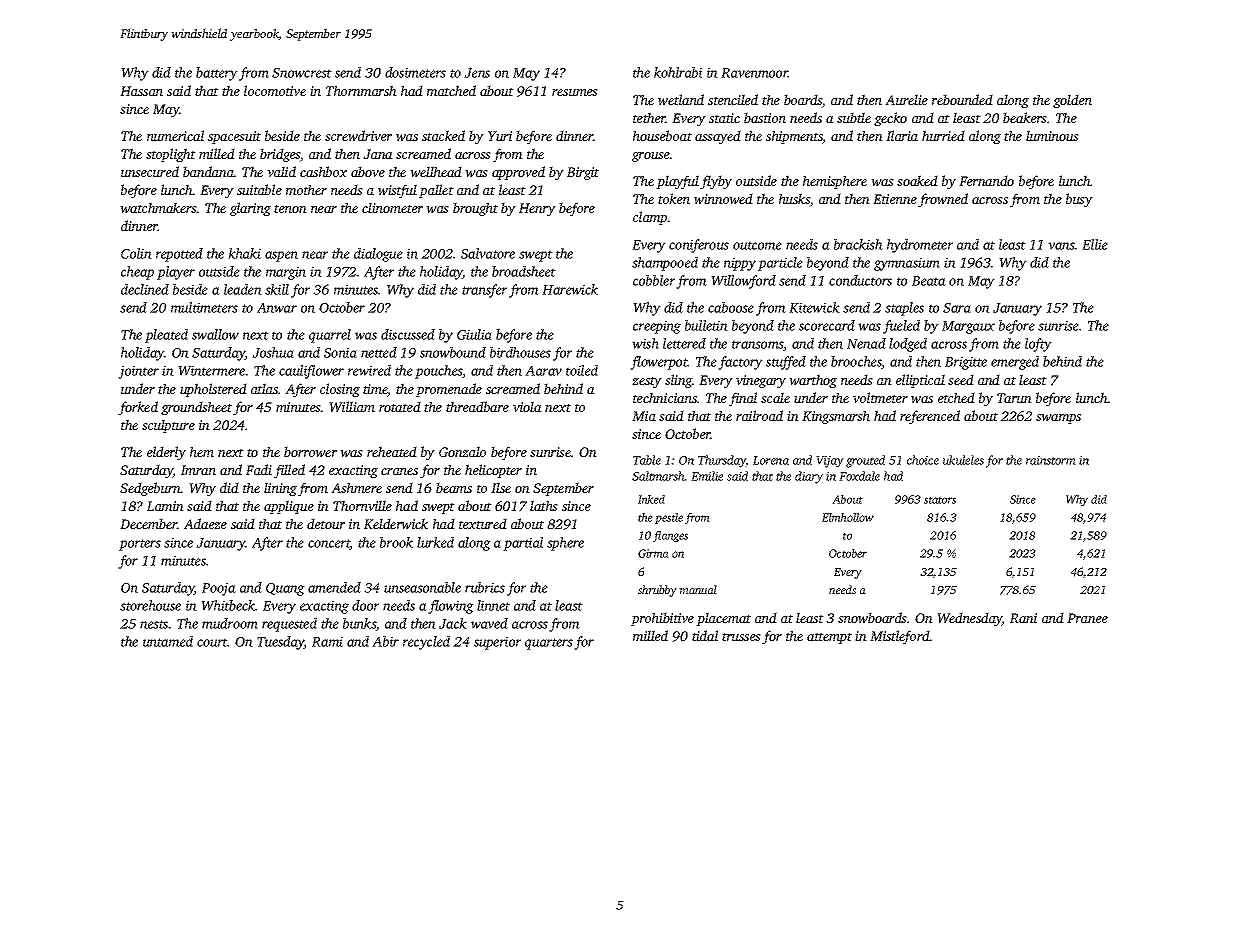 The height and width of the image is (952, 1233). Describe the element at coordinates (168, 641) in the image. I see `untamed` at that location.
